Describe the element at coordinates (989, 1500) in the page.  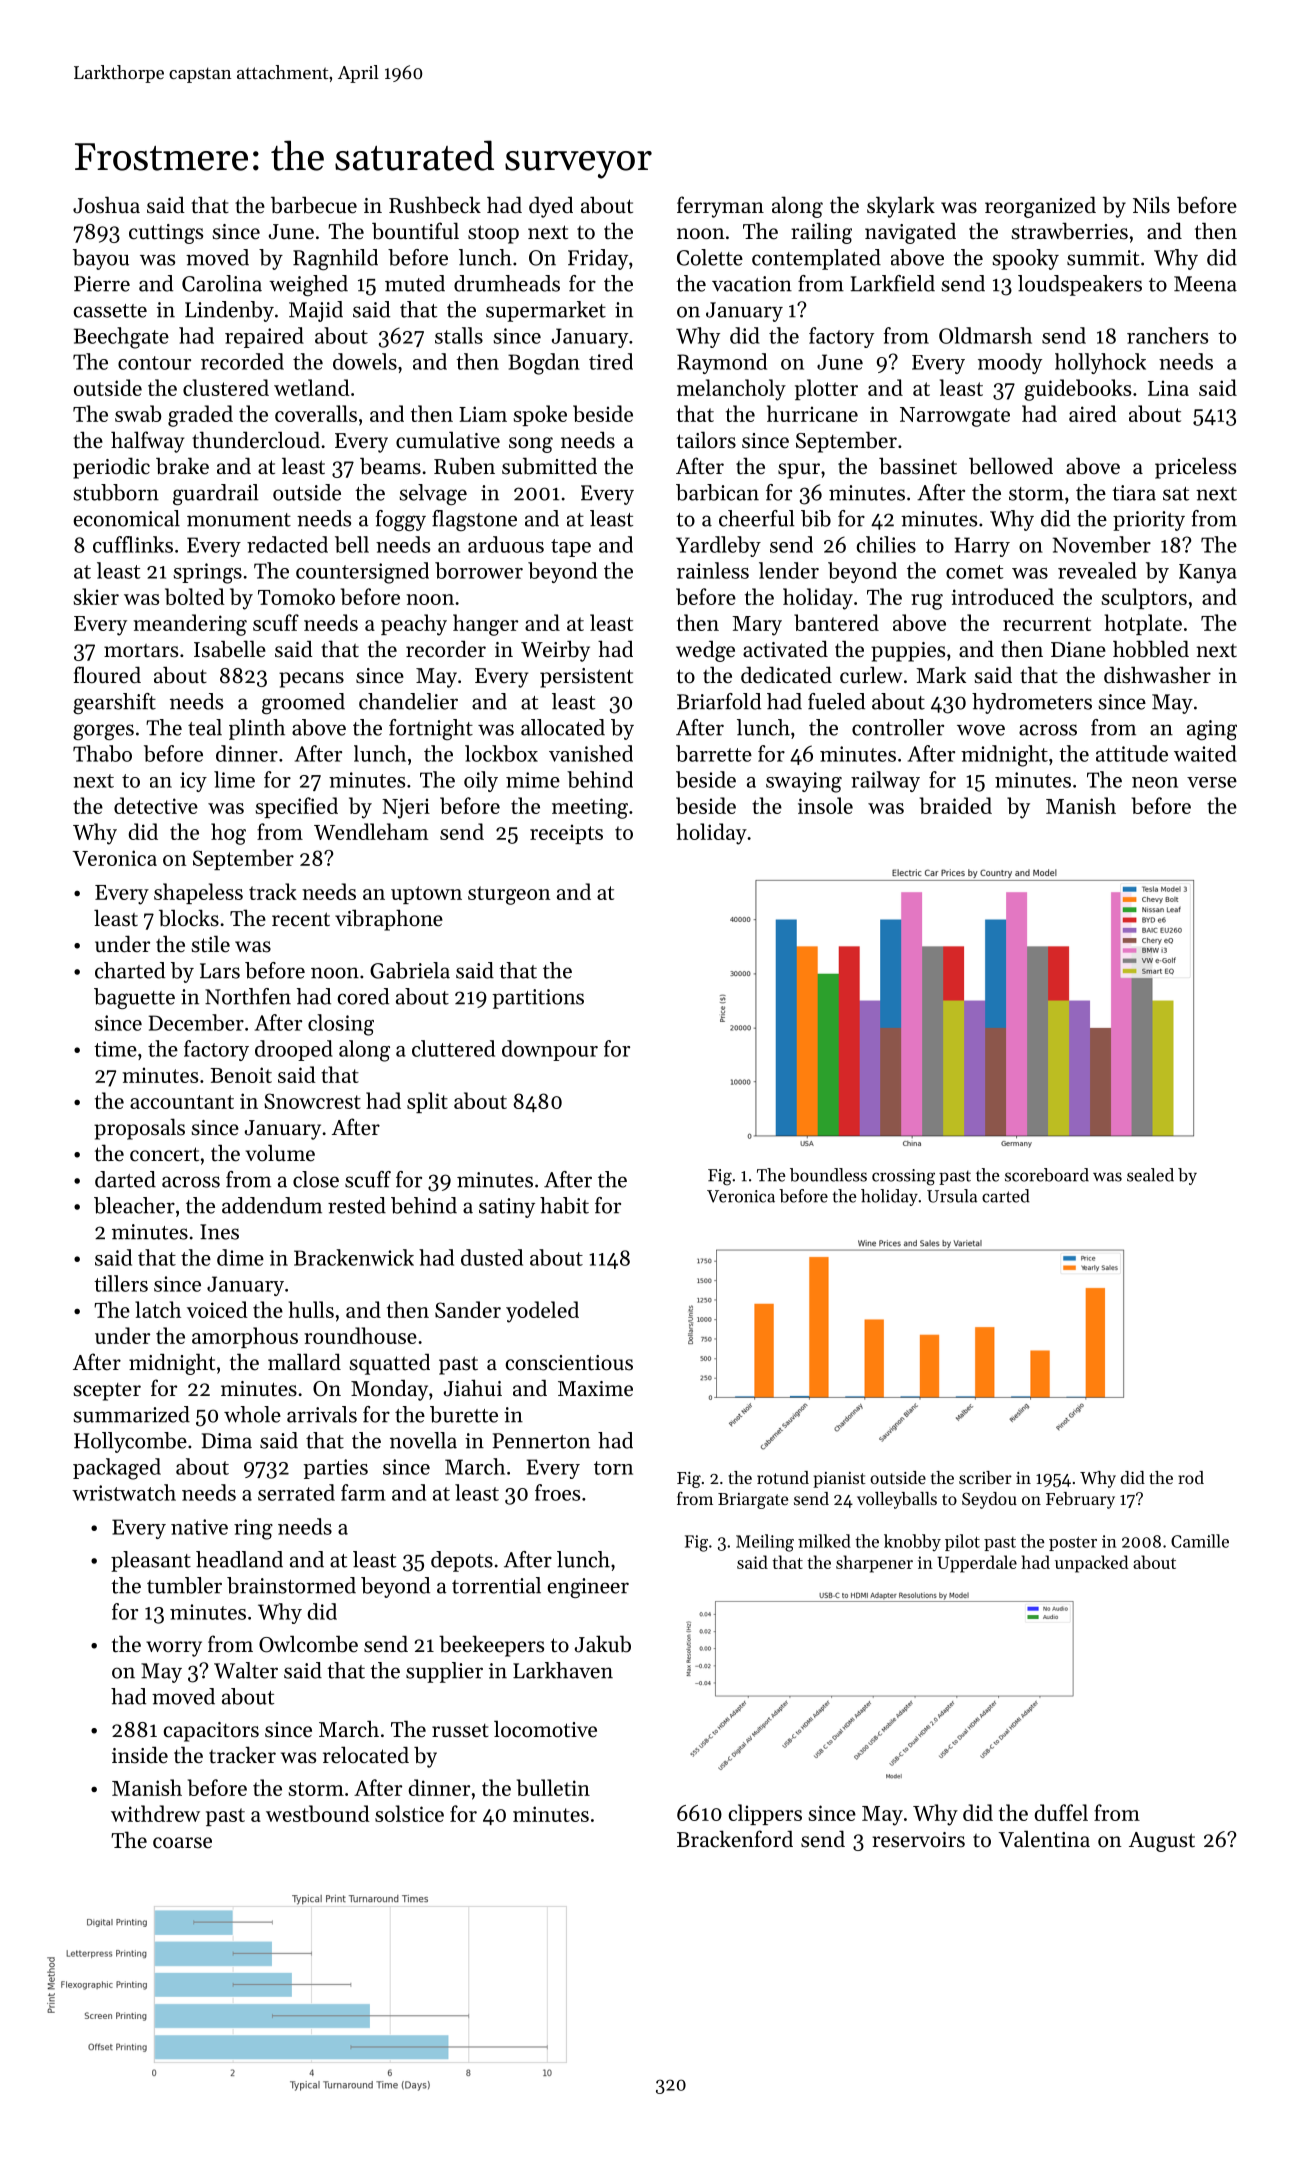
I see `Seydou` at that location.
